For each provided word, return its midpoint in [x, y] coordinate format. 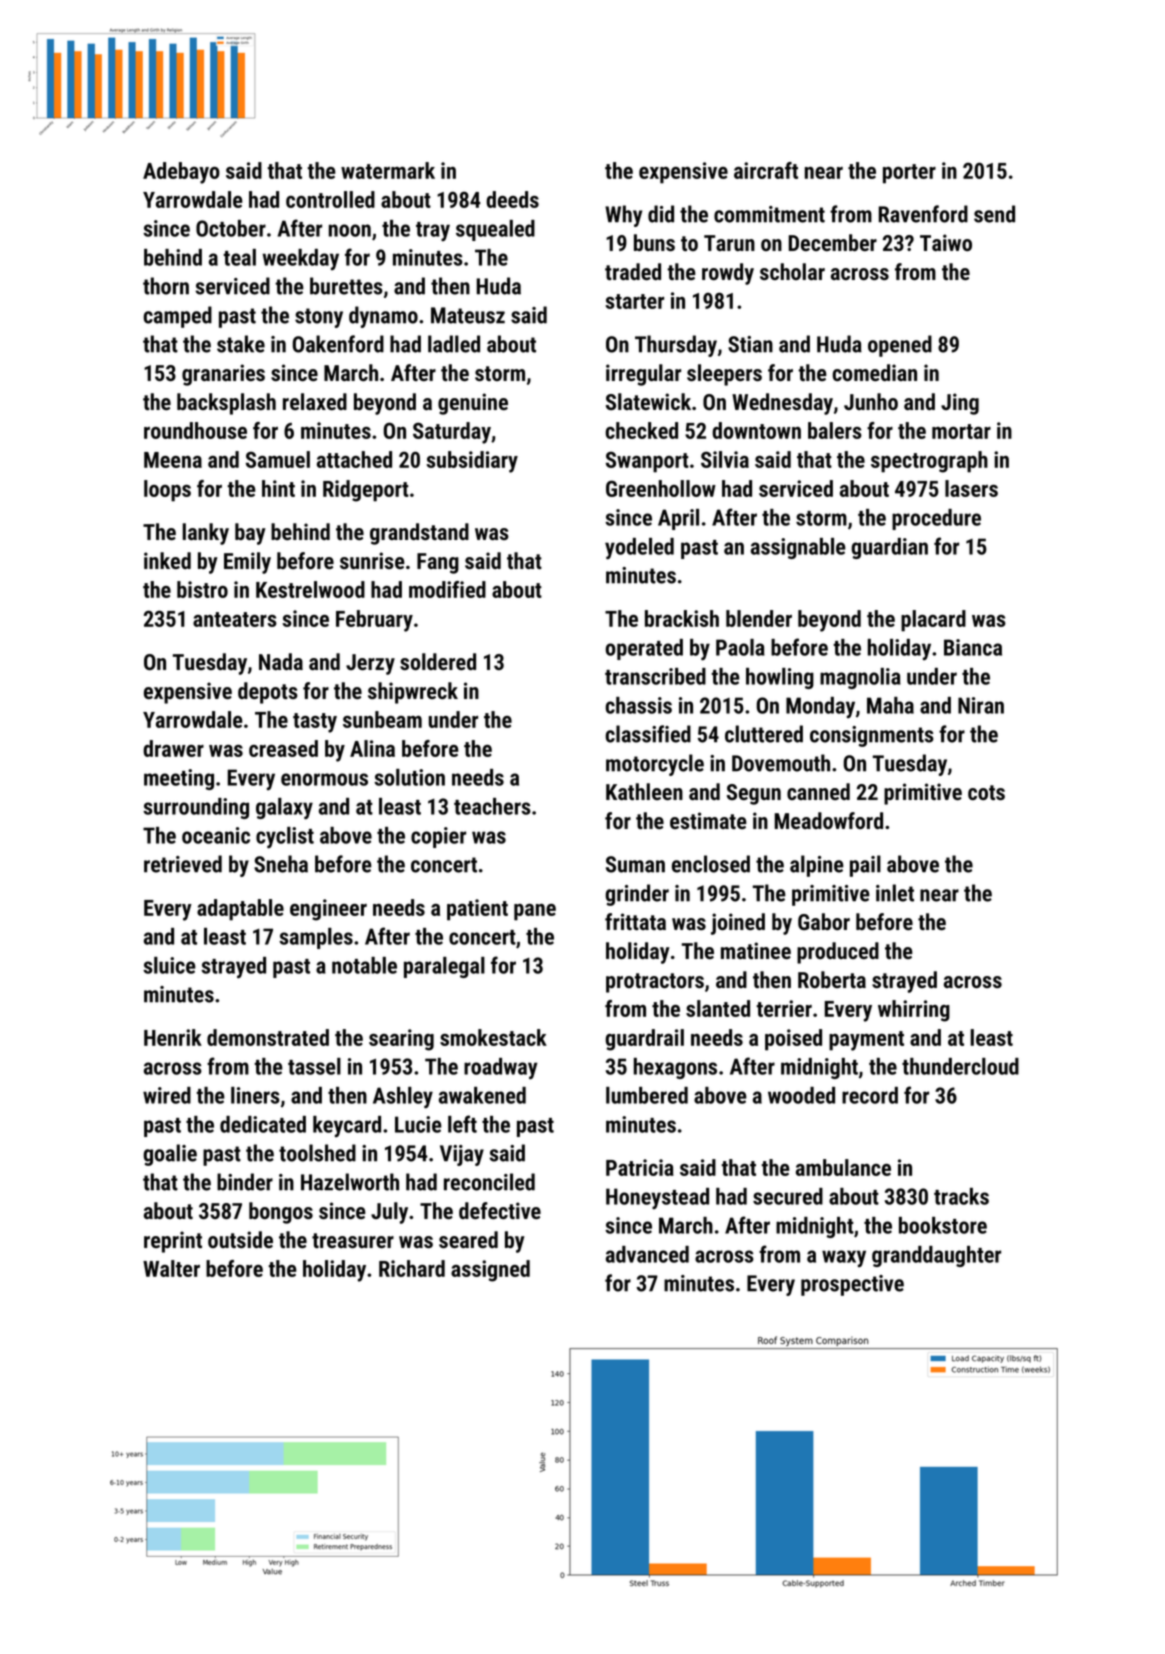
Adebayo [181, 173]
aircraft [766, 170]
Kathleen [644, 791]
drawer [173, 748]
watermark [388, 170]
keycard [347, 1126]
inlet [895, 893]
